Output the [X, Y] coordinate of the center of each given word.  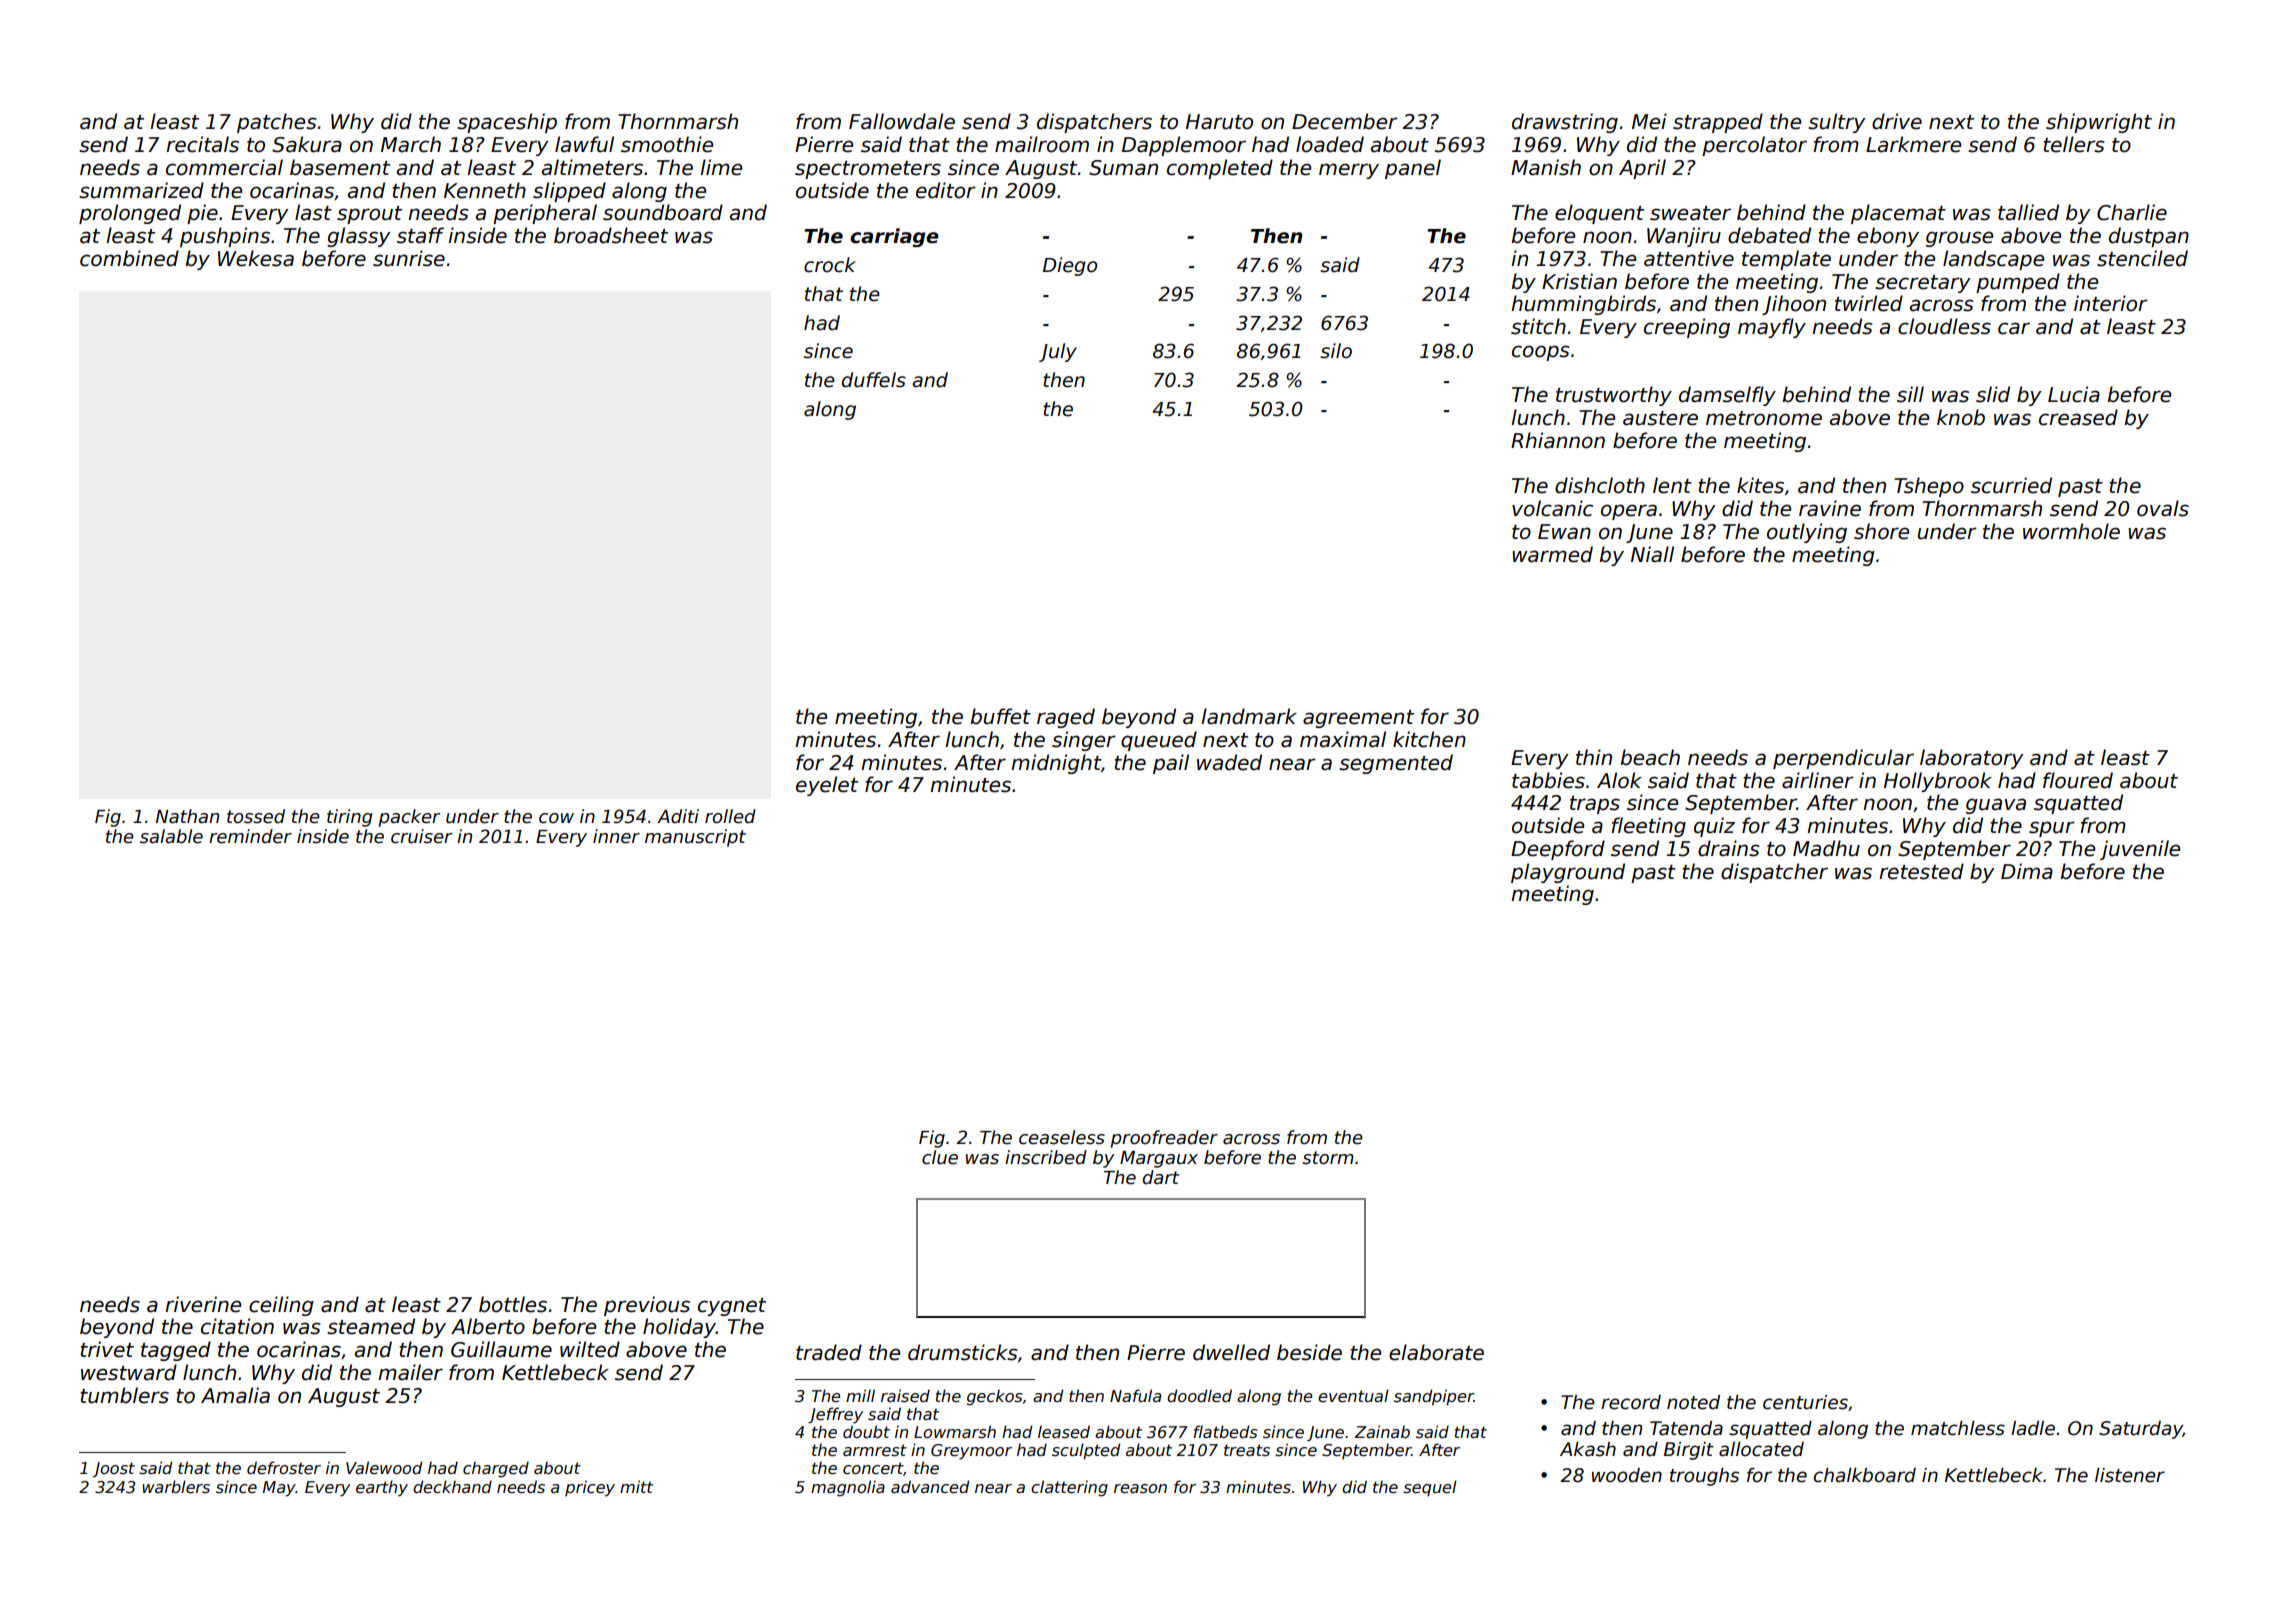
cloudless [1944, 326]
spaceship [507, 123]
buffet [1000, 716]
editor [946, 190]
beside [1309, 1352]
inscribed [1046, 1157]
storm [1328, 1158]
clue [940, 1157]
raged [1066, 718]
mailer [410, 1372]
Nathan [187, 816]
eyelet [827, 786]
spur [2052, 829]
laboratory [1972, 759]
